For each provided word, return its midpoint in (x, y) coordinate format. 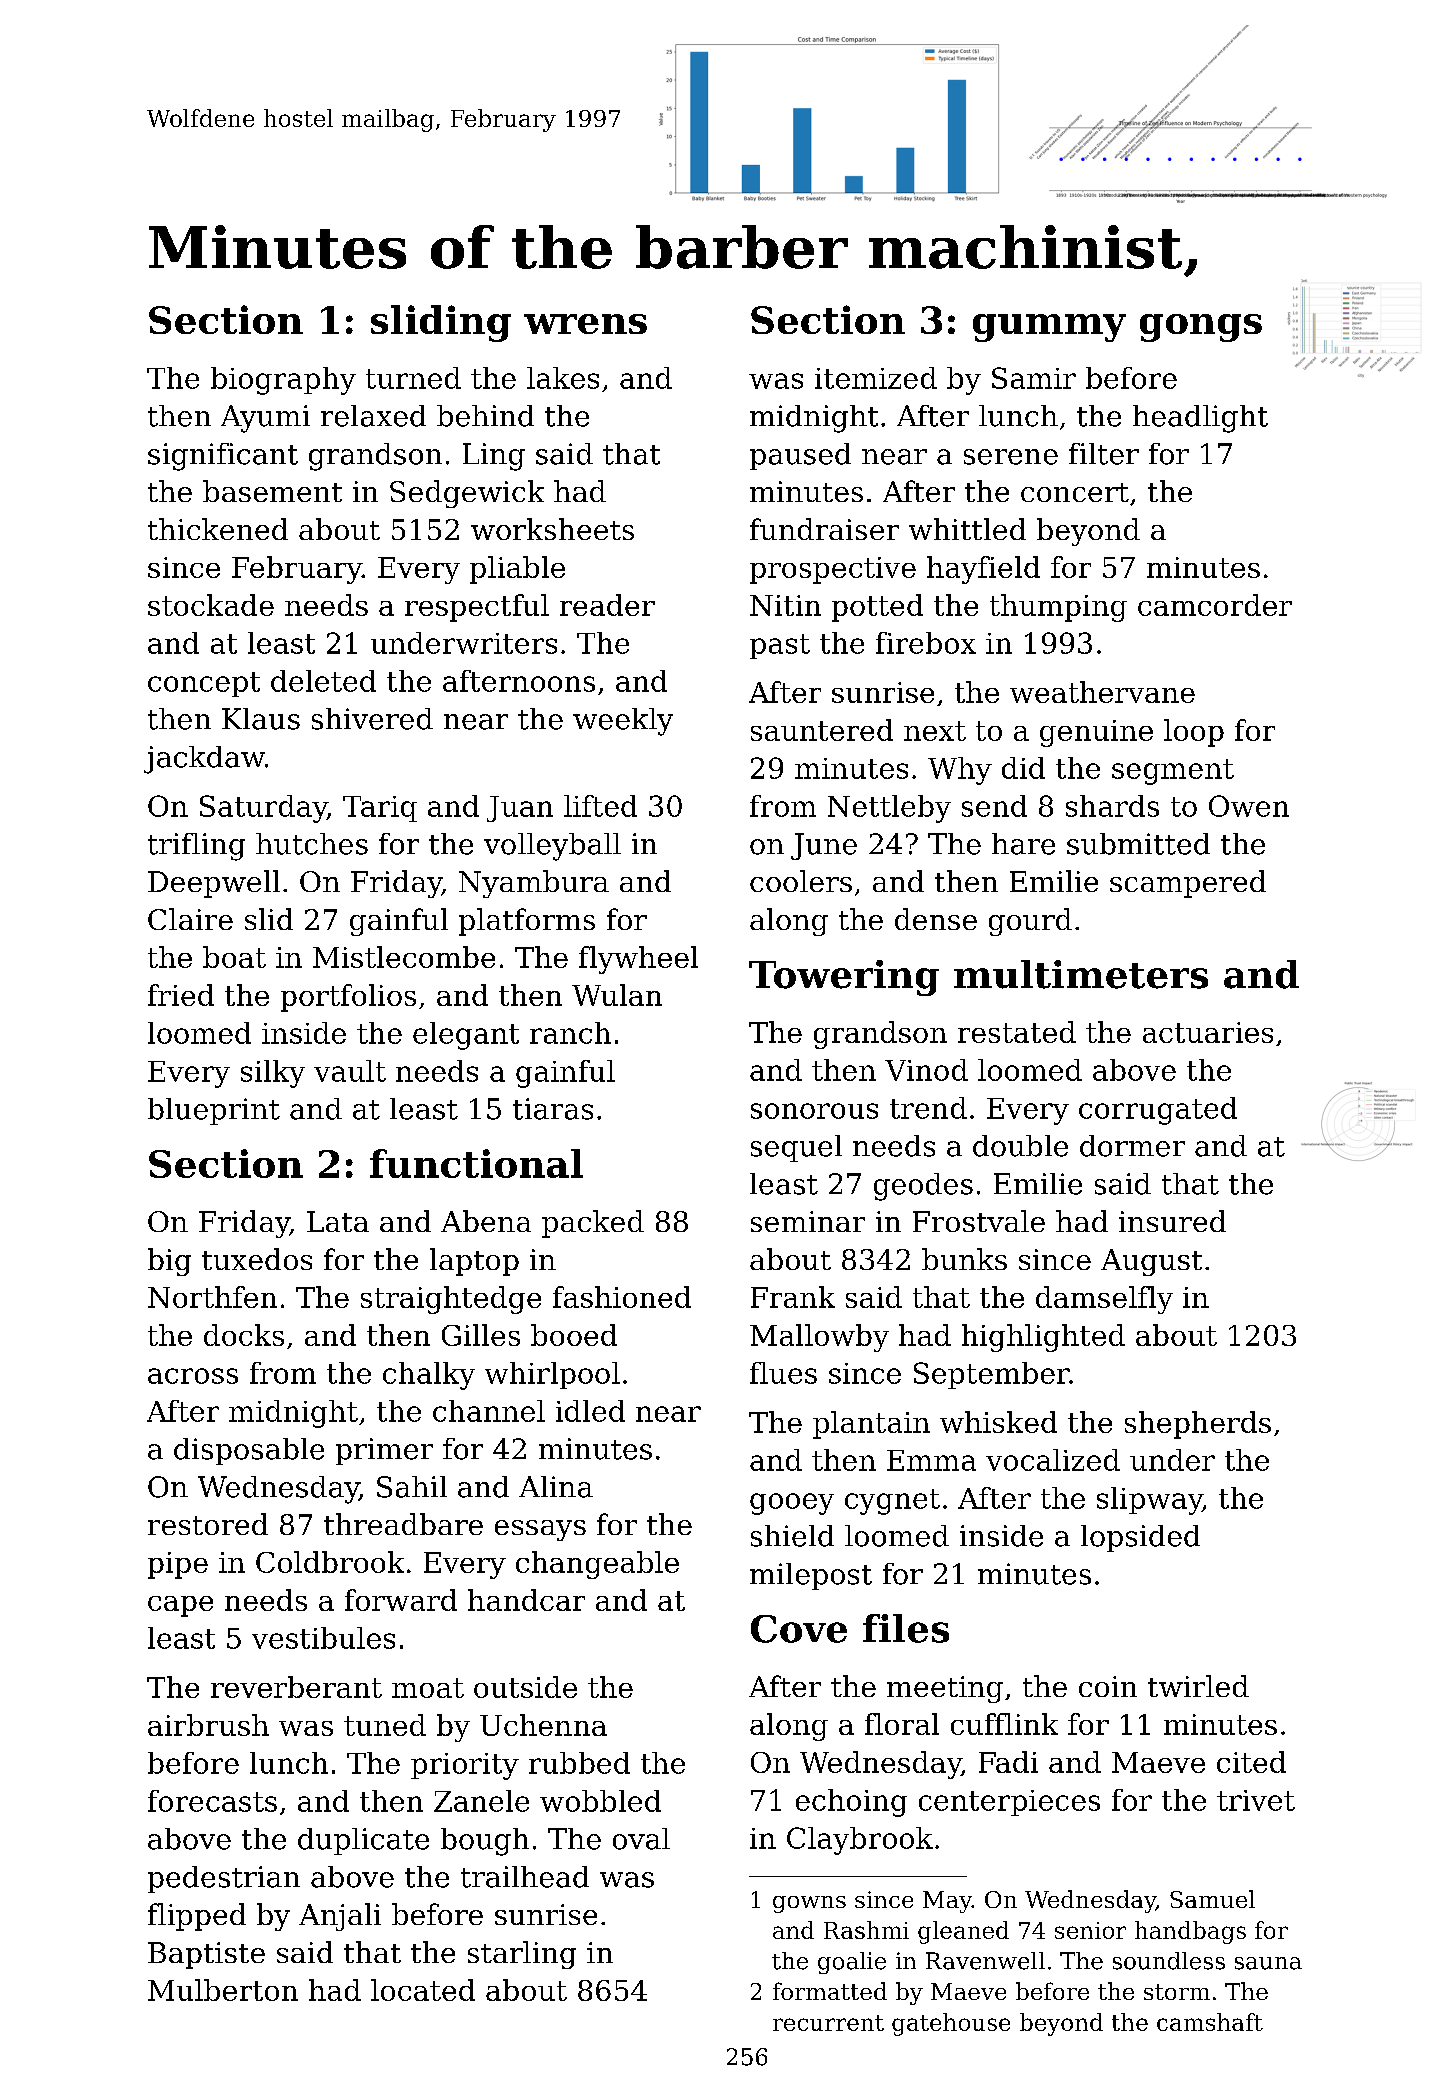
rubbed (579, 1763)
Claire (190, 919)
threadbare (403, 1524)
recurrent (828, 2023)
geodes (923, 1187)
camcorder (1215, 605)
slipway (1149, 1501)
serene (1011, 457)
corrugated (1158, 1111)
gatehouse (951, 2024)
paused (800, 456)
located (423, 1990)
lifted (600, 806)
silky (273, 1074)
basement (272, 491)
